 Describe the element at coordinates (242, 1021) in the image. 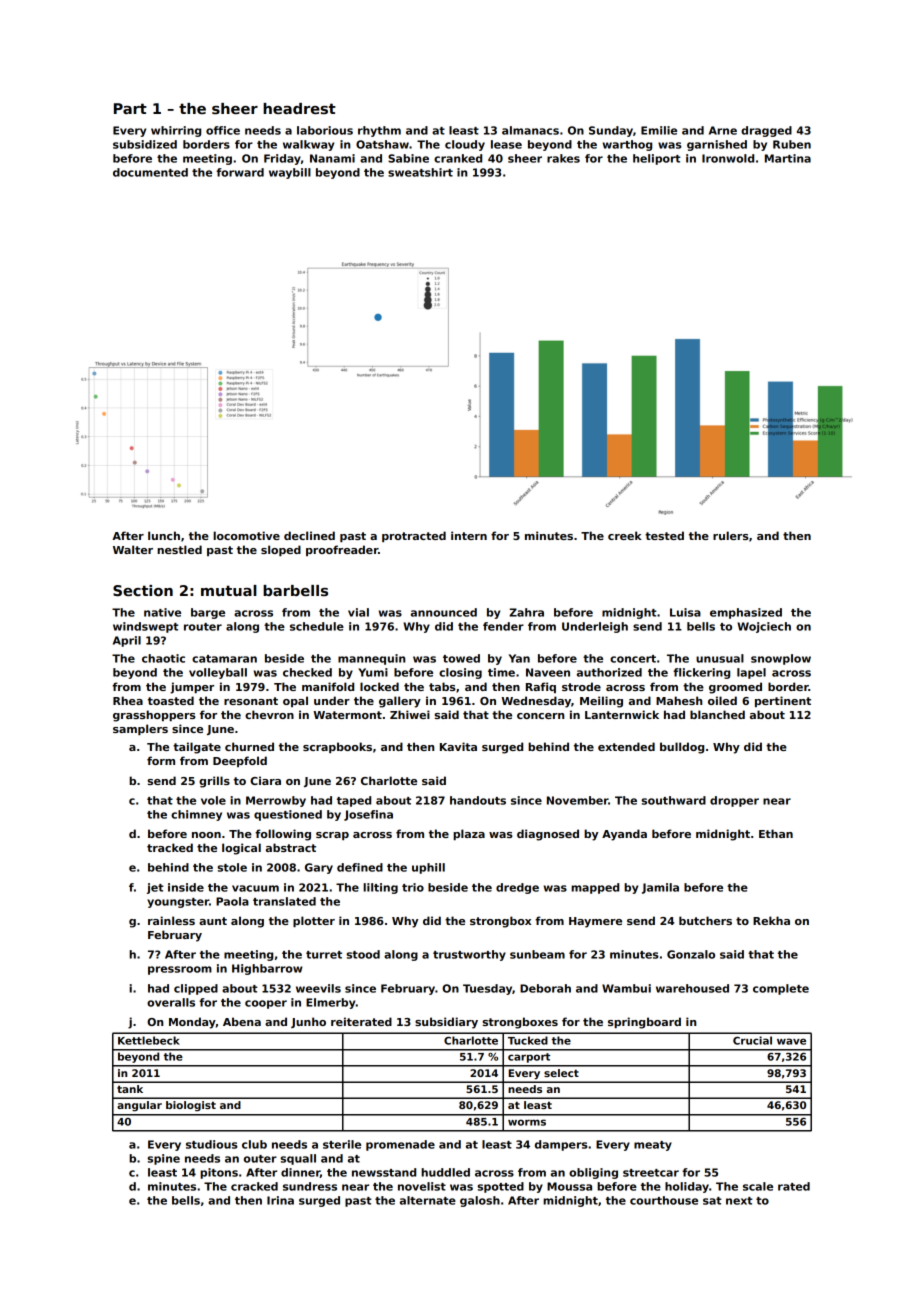

I see `Abena` at that location.
